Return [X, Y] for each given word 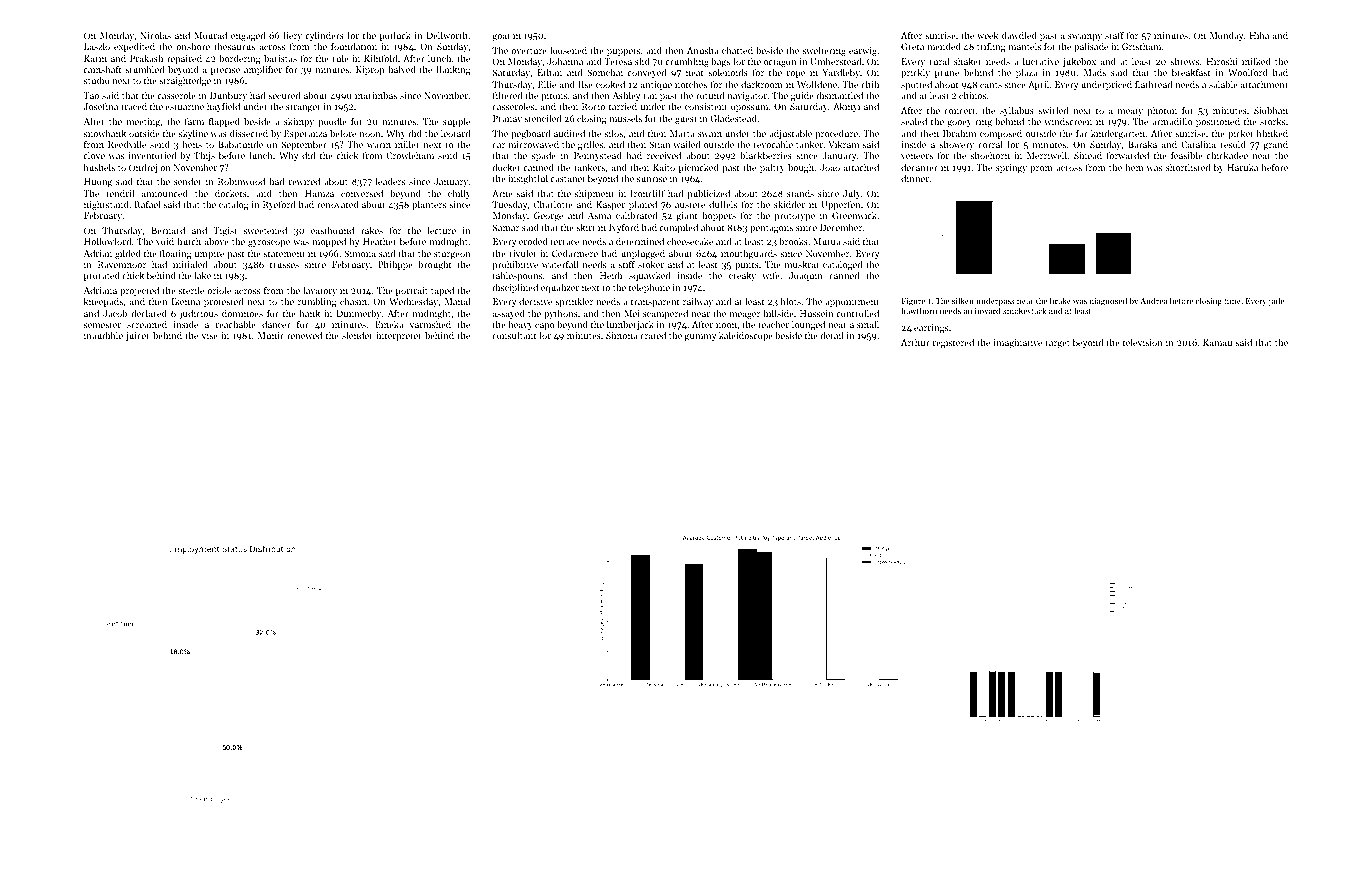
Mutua [827, 241]
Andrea [1154, 300]
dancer [276, 324]
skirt [585, 227]
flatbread [1153, 84]
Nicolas [155, 35]
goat [501, 37]
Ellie [547, 84]
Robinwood [241, 181]
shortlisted [1188, 167]
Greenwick [854, 215]
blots [791, 301]
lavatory [320, 291]
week [987, 35]
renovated [338, 204]
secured [284, 95]
